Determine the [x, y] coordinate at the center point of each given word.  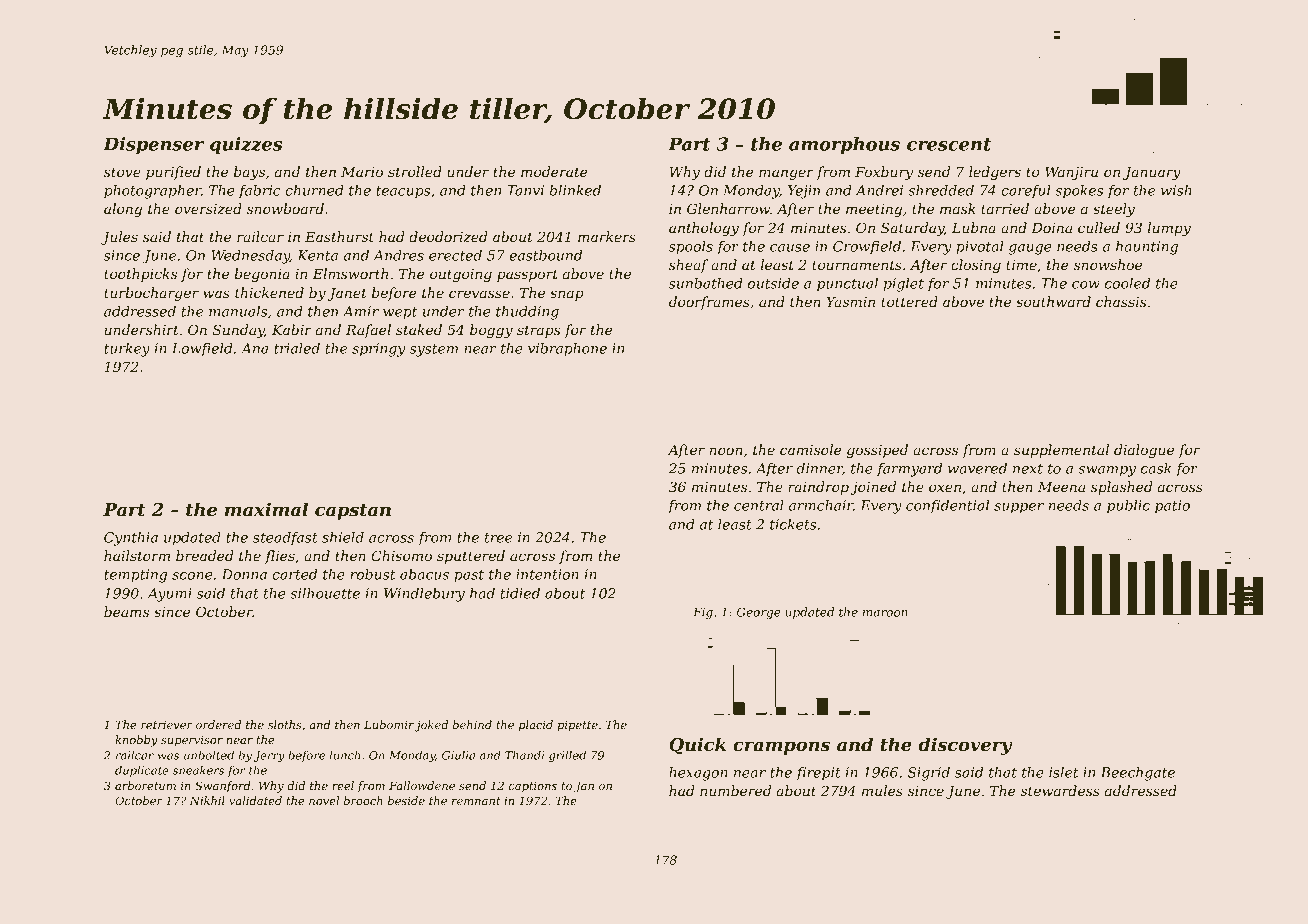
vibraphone [567, 350]
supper [1019, 508]
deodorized [448, 237]
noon [726, 451]
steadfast [285, 539]
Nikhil [207, 800]
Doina [1051, 228]
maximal [266, 509]
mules [882, 790]
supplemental [1061, 451]
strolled [415, 171]
